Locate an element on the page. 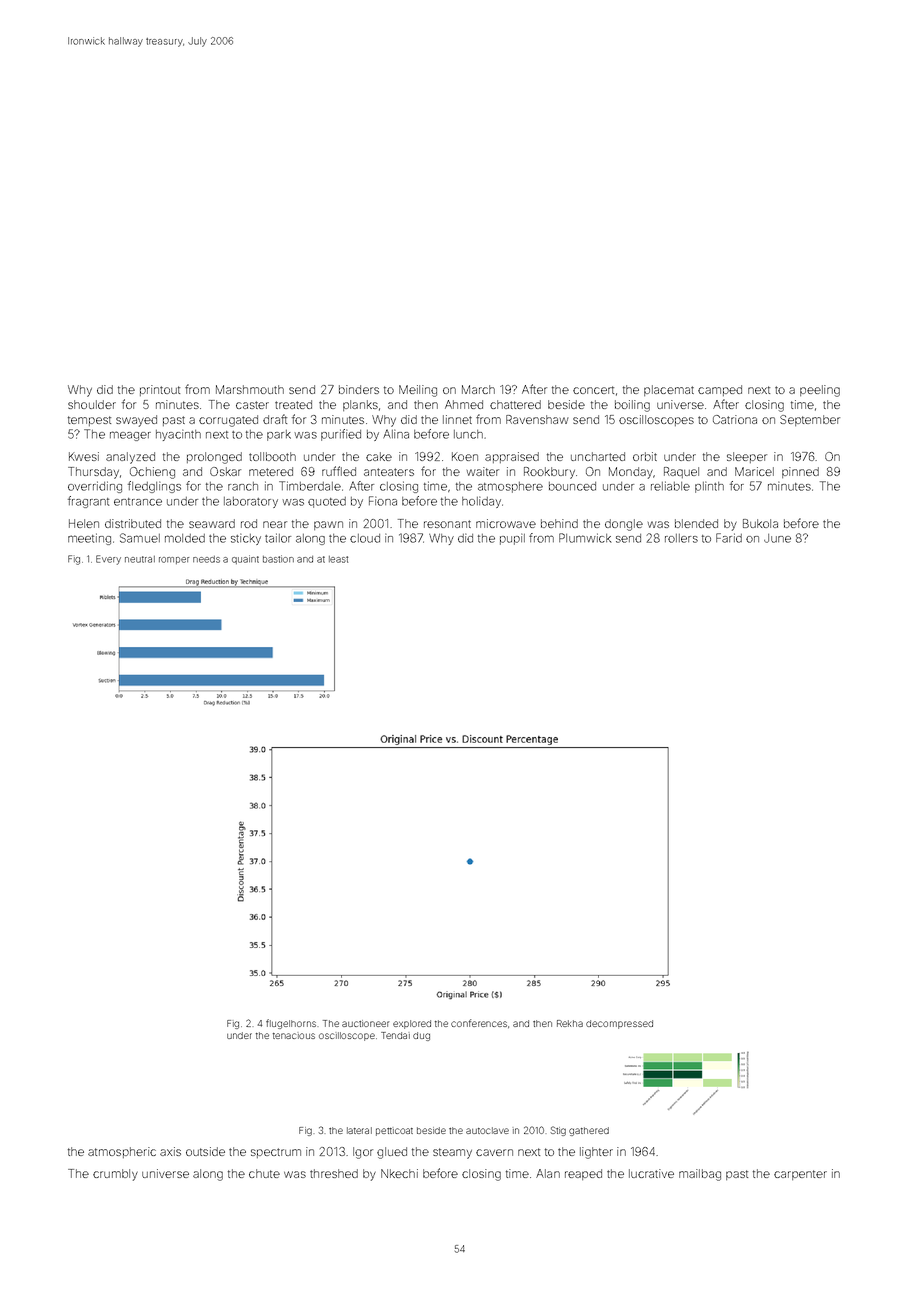  decompressed is located at coordinates (619, 1024).
